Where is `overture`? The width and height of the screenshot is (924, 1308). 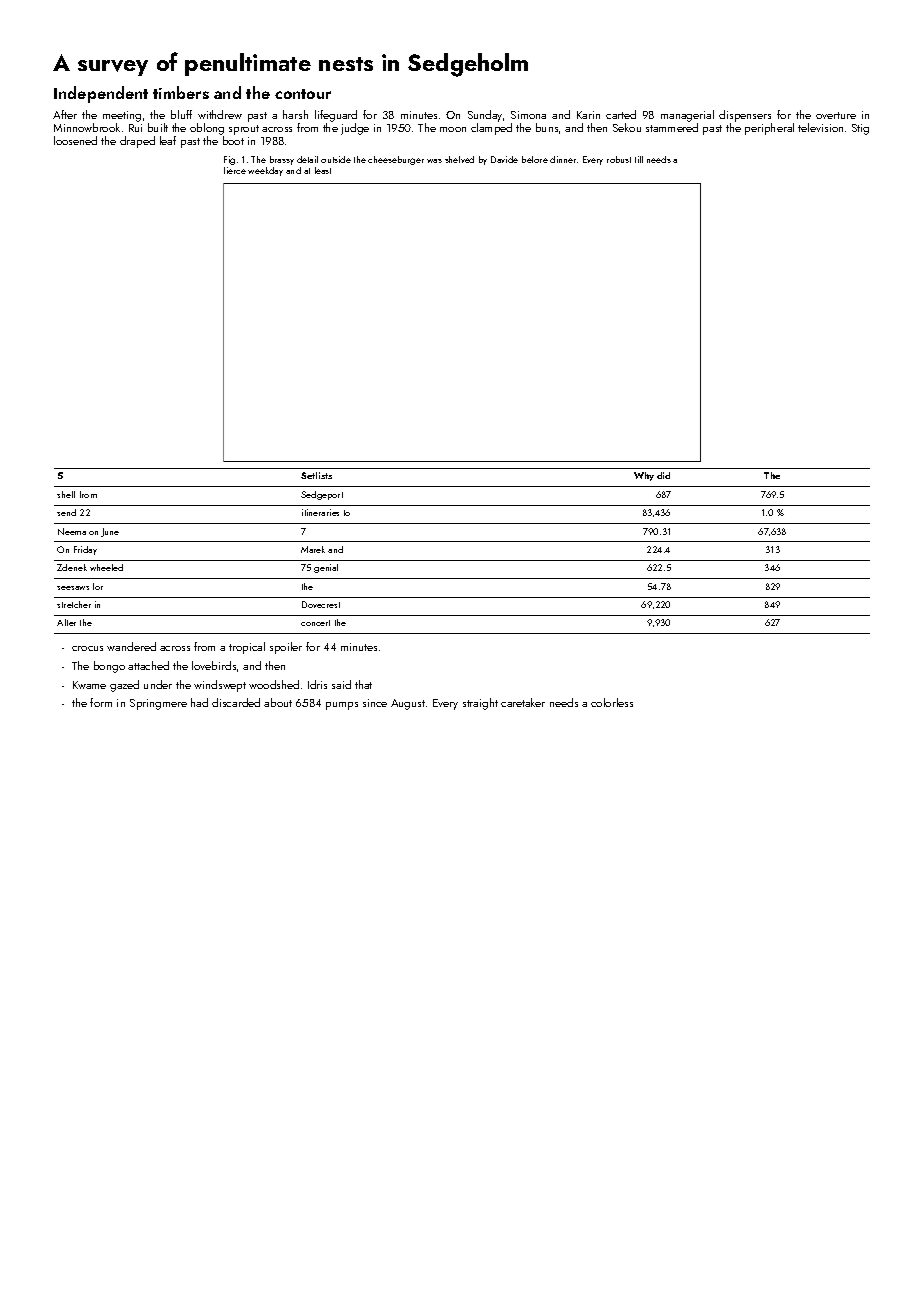 overture is located at coordinates (836, 115).
